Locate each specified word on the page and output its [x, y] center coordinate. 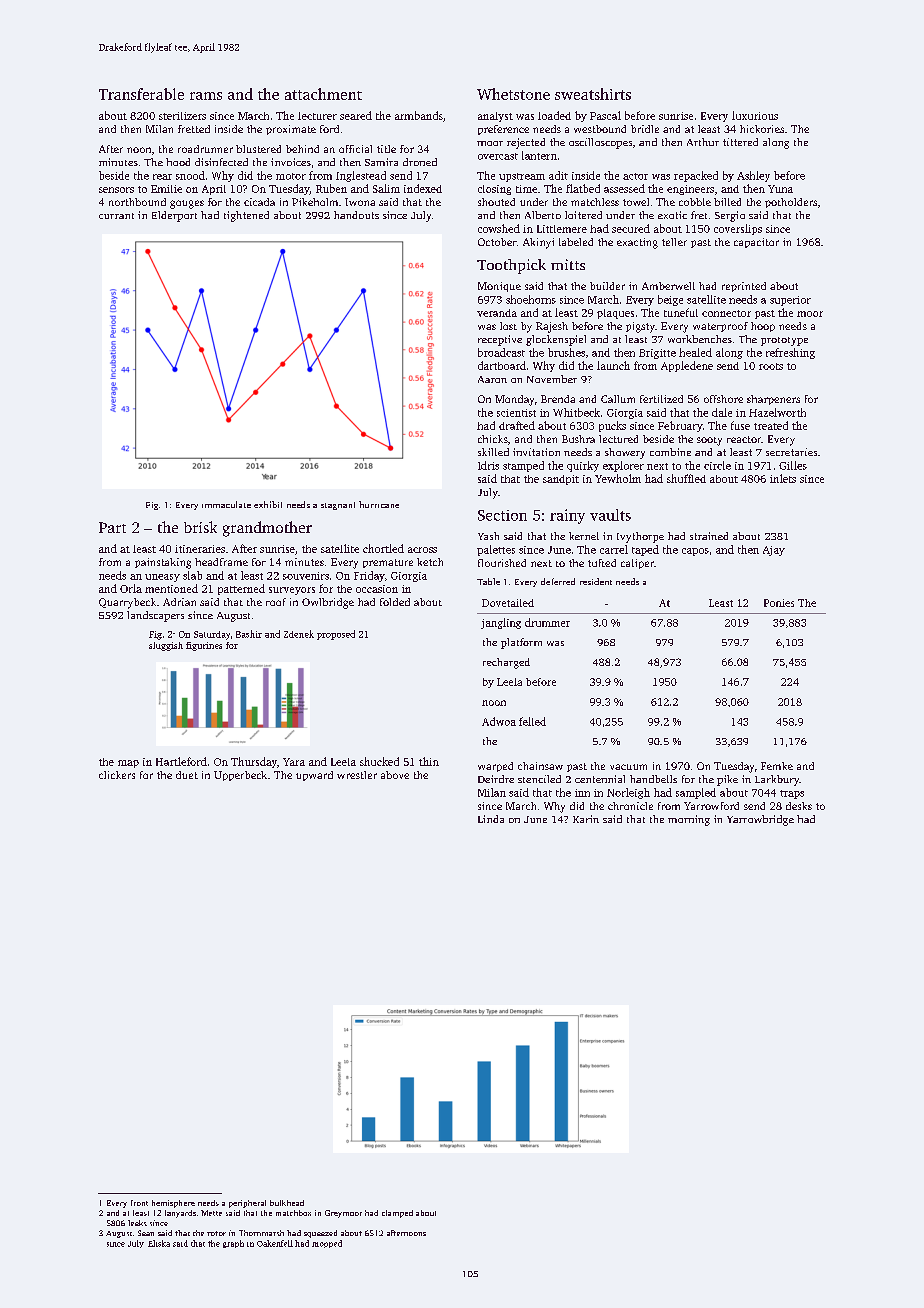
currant [116, 216]
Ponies [779, 603]
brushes [566, 352]
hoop [763, 327]
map [128, 764]
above [395, 775]
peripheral [247, 1204]
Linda [491, 819]
